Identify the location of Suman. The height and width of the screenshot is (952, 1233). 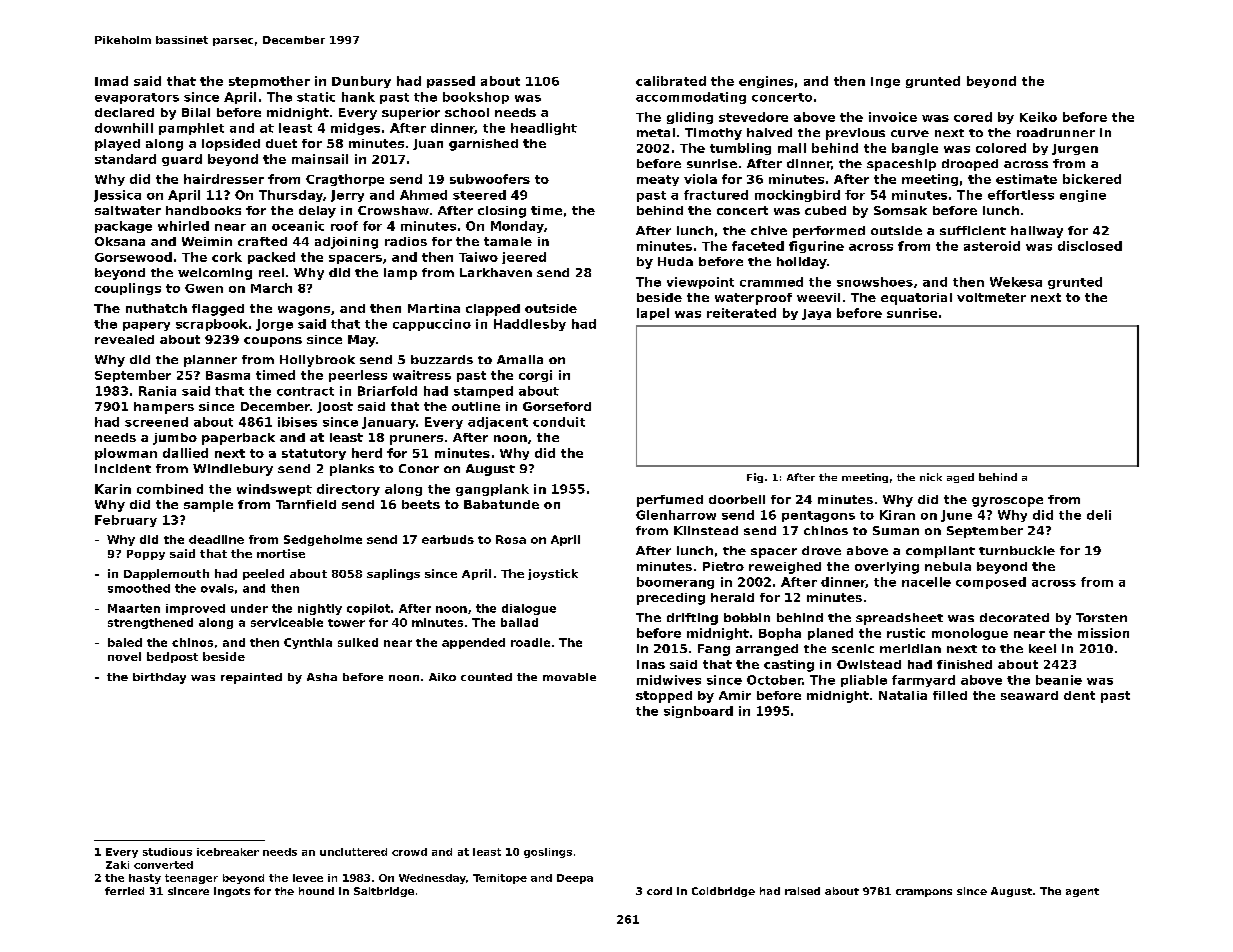
(896, 530).
